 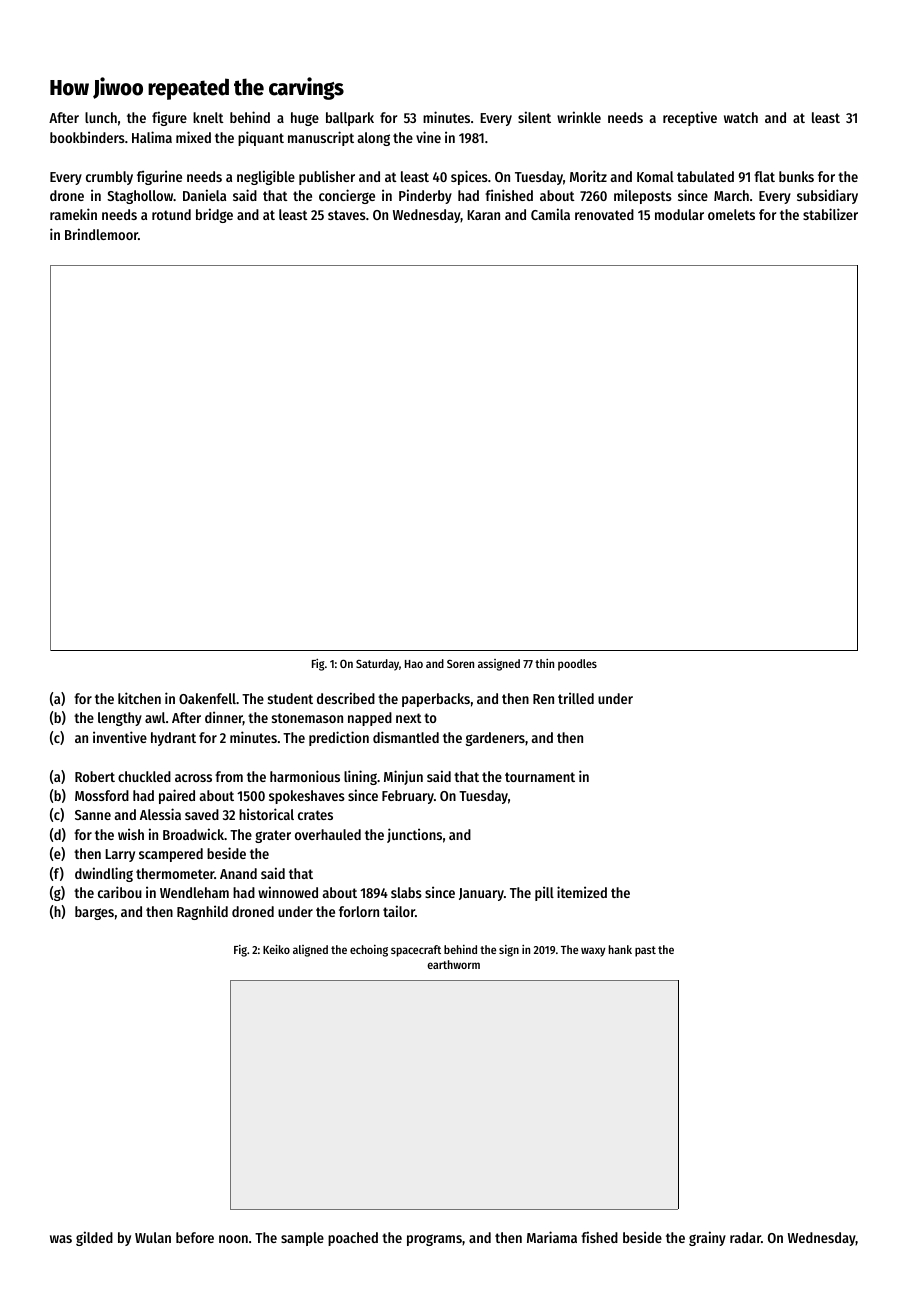 I want to click on wrinkle, so click(x=579, y=117).
